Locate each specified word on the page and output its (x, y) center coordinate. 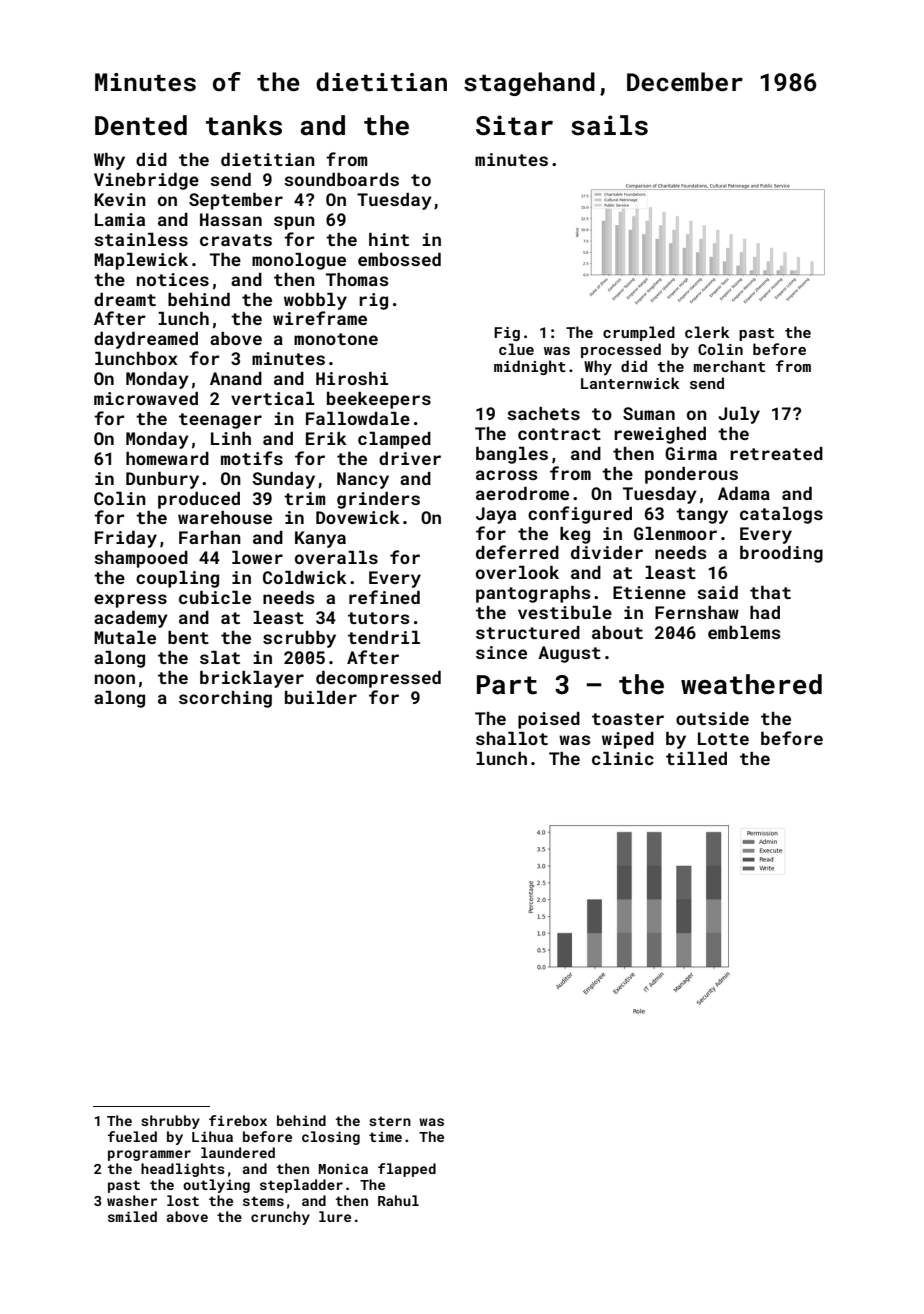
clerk (707, 332)
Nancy (363, 480)
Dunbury (162, 480)
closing (331, 1138)
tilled (696, 758)
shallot (512, 738)
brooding (781, 554)
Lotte (723, 738)
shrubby (170, 1122)
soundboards (341, 179)
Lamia (120, 219)
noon (115, 679)
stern (390, 1121)
